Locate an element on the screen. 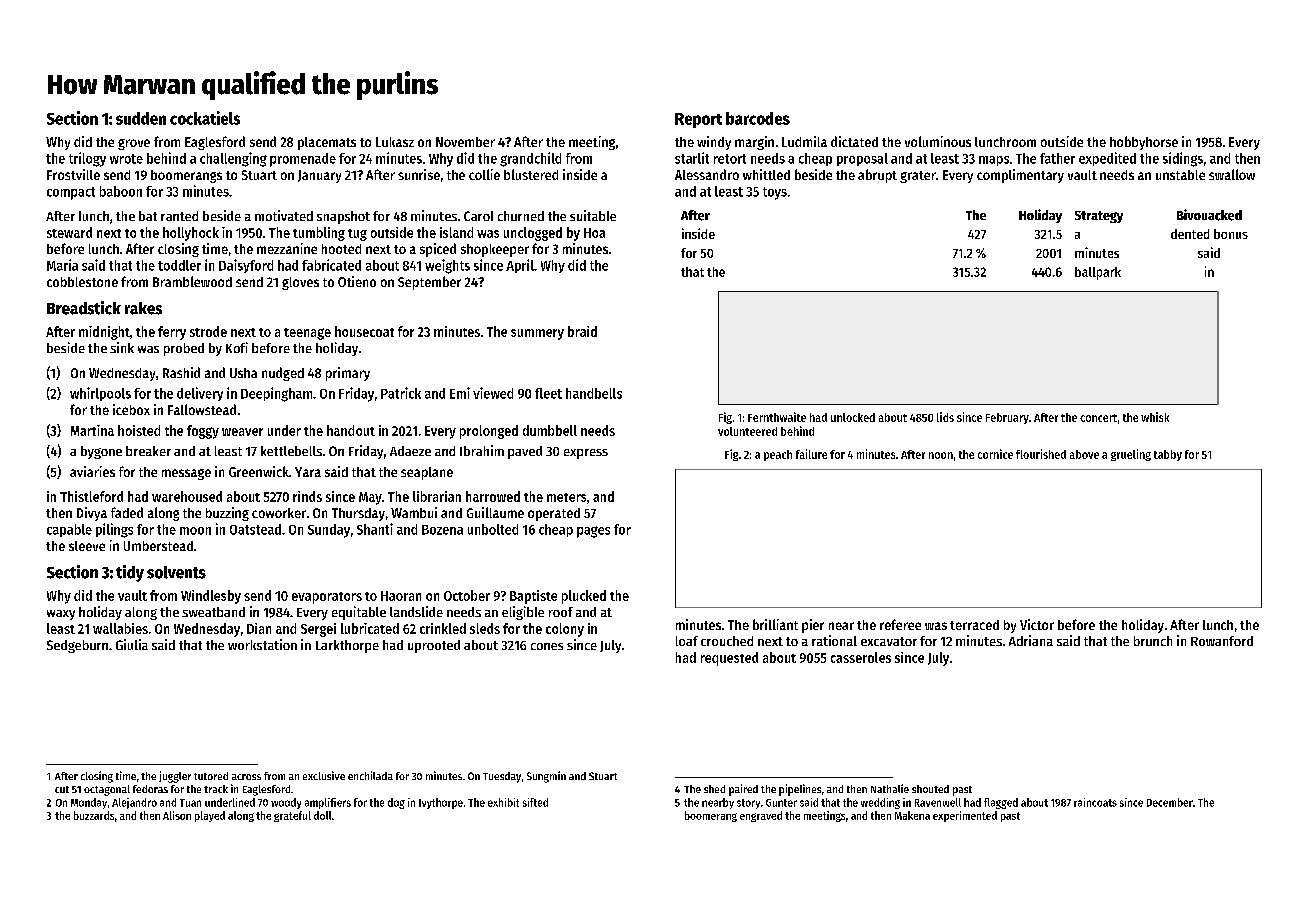  referee is located at coordinates (900, 624).
